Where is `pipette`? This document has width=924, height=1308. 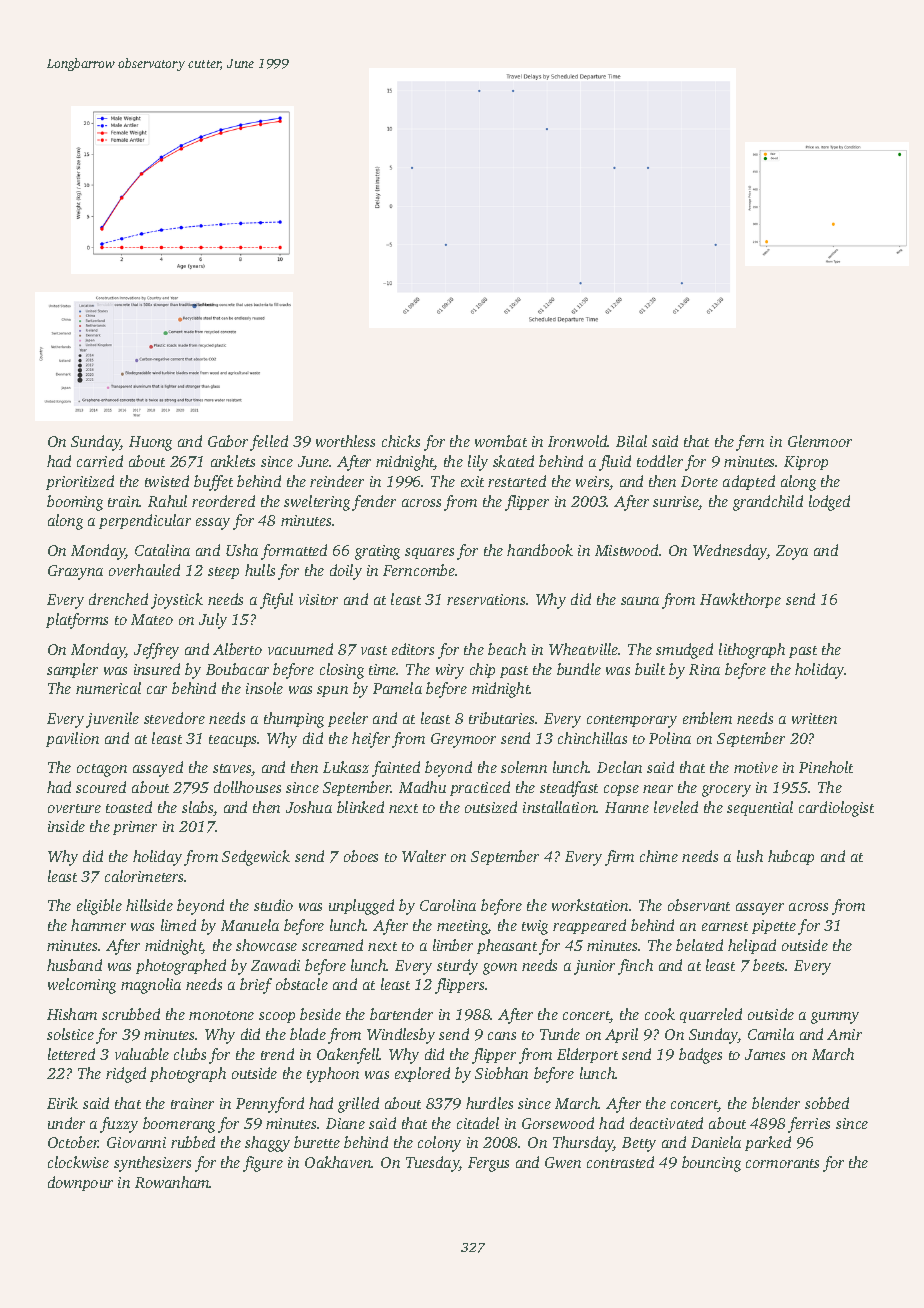
pipette is located at coordinates (774, 927).
